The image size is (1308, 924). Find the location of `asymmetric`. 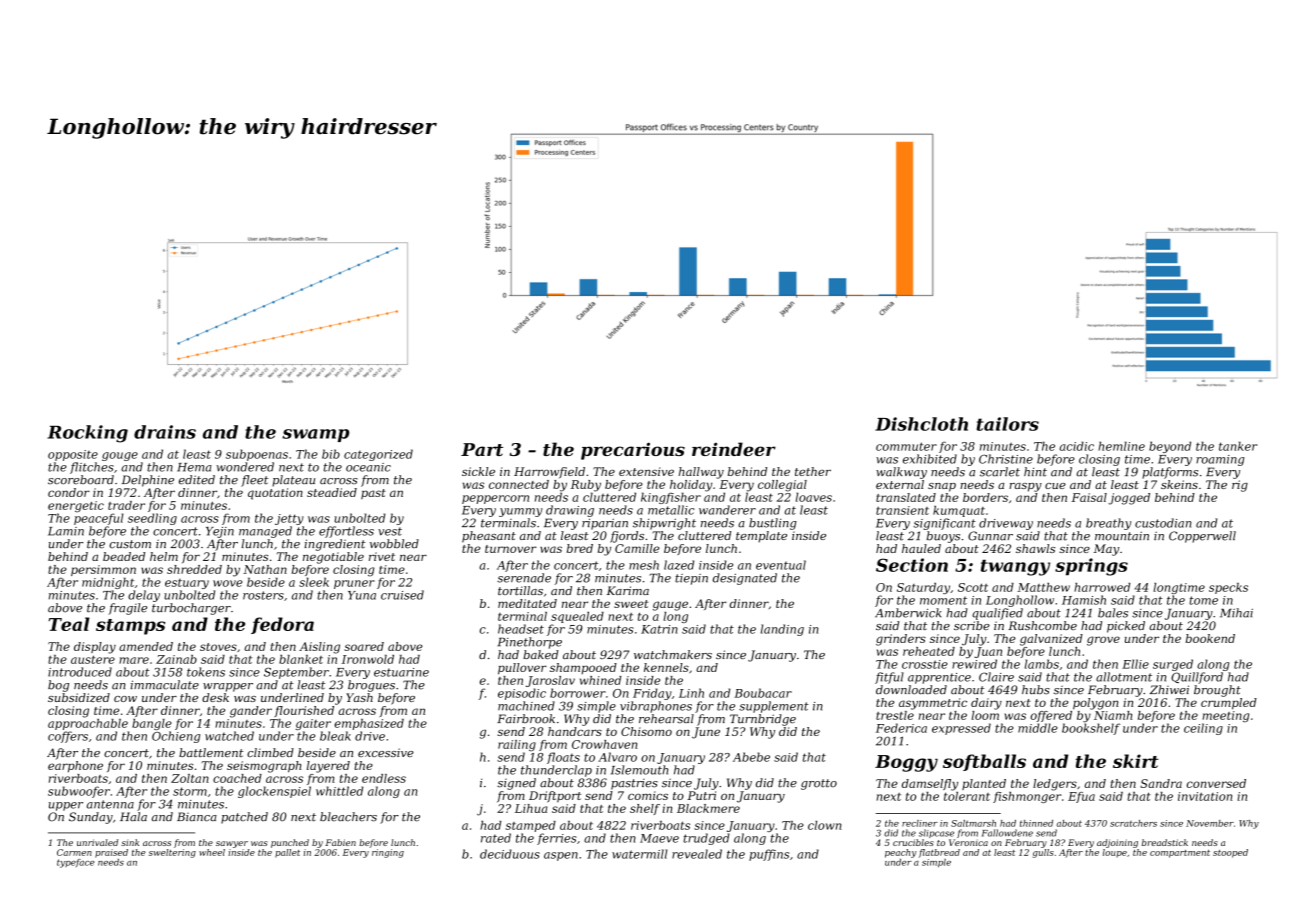

asymmetric is located at coordinates (933, 704).
